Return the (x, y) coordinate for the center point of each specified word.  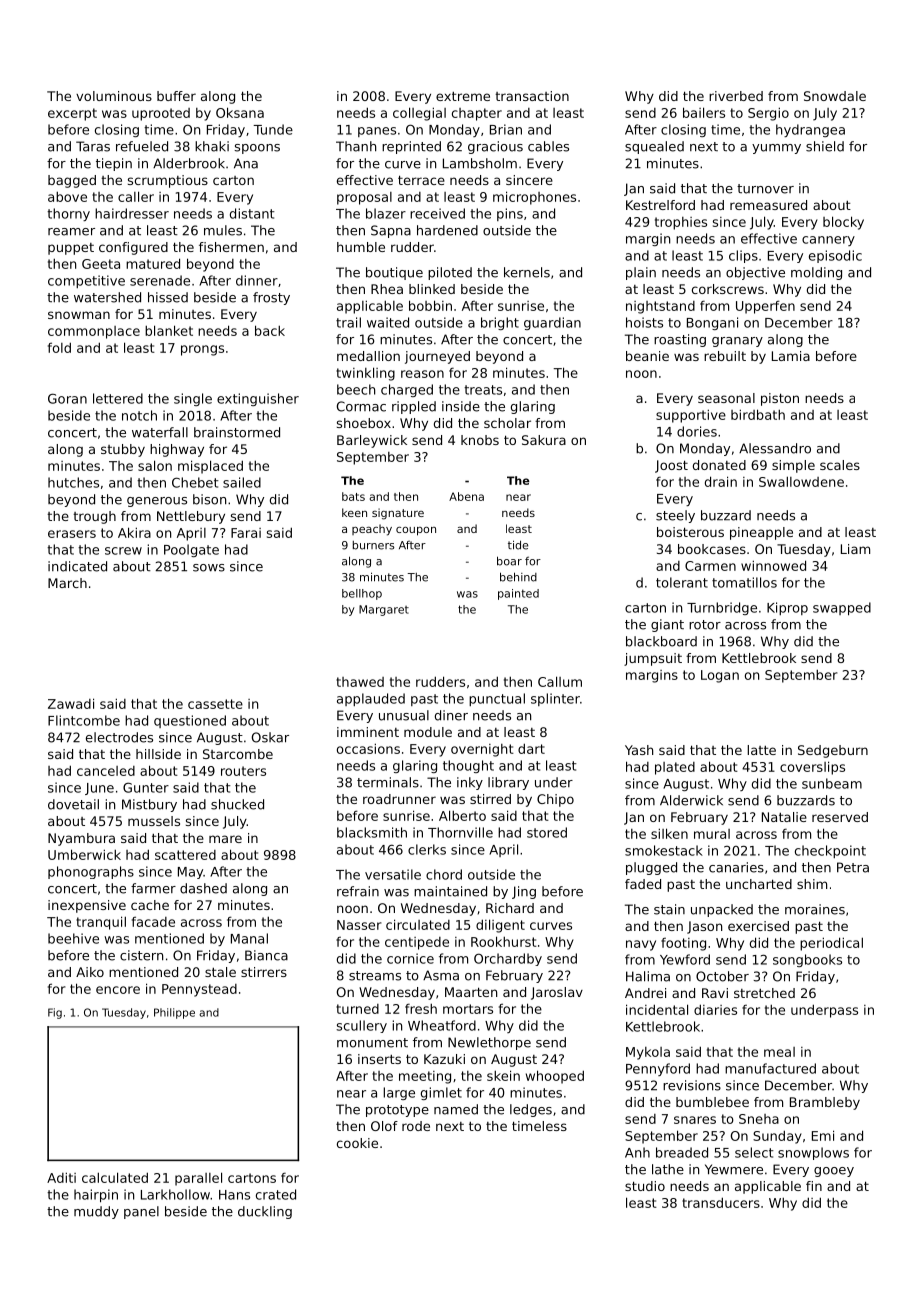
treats (483, 390)
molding (816, 273)
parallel (198, 1179)
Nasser (359, 925)
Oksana (240, 112)
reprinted (411, 147)
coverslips (812, 768)
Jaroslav (557, 993)
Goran (67, 398)
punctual (497, 699)
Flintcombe (84, 720)
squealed (654, 147)
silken (669, 833)
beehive (73, 938)
